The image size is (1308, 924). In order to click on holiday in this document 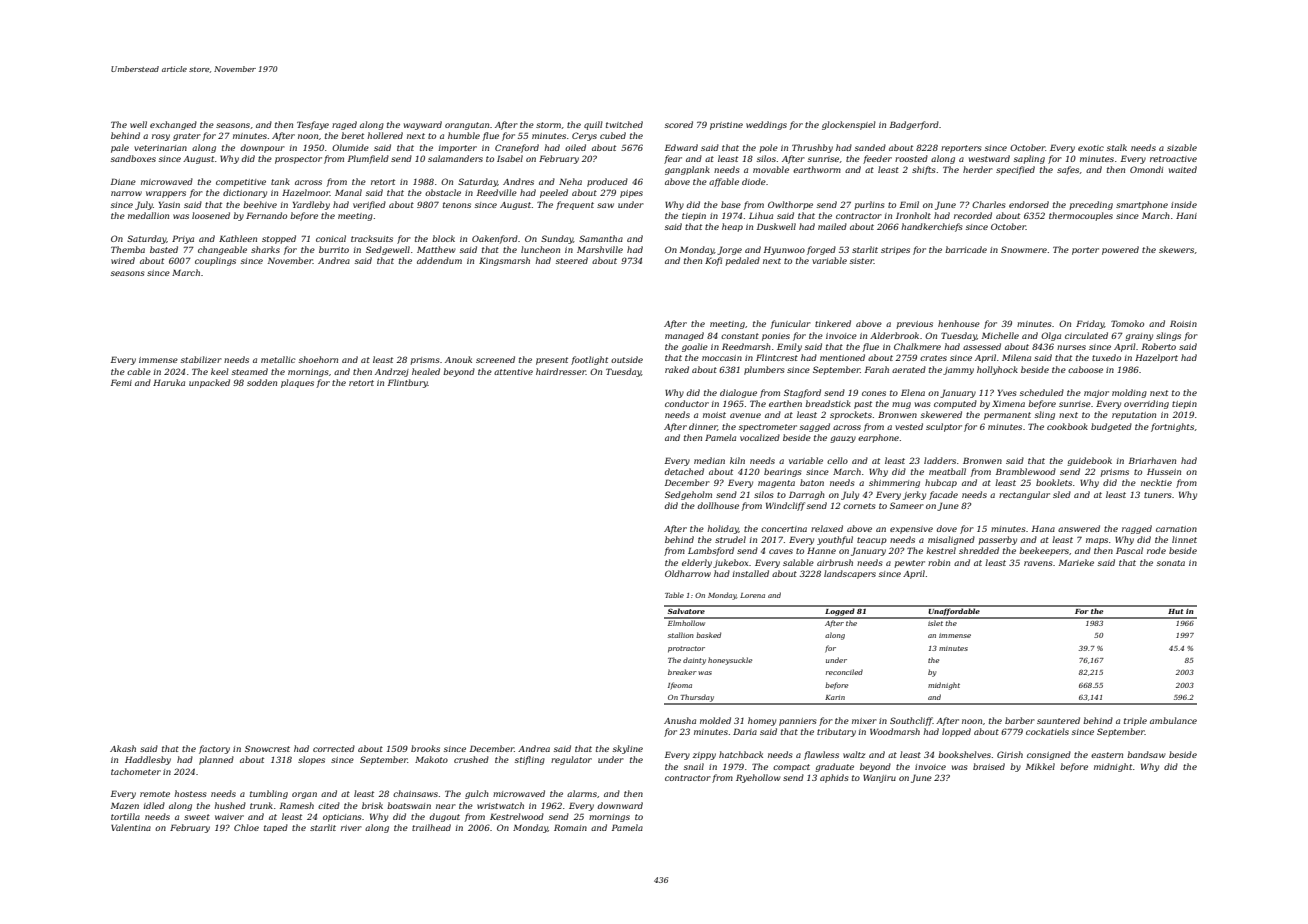, I will do `click(723, 529)`.
